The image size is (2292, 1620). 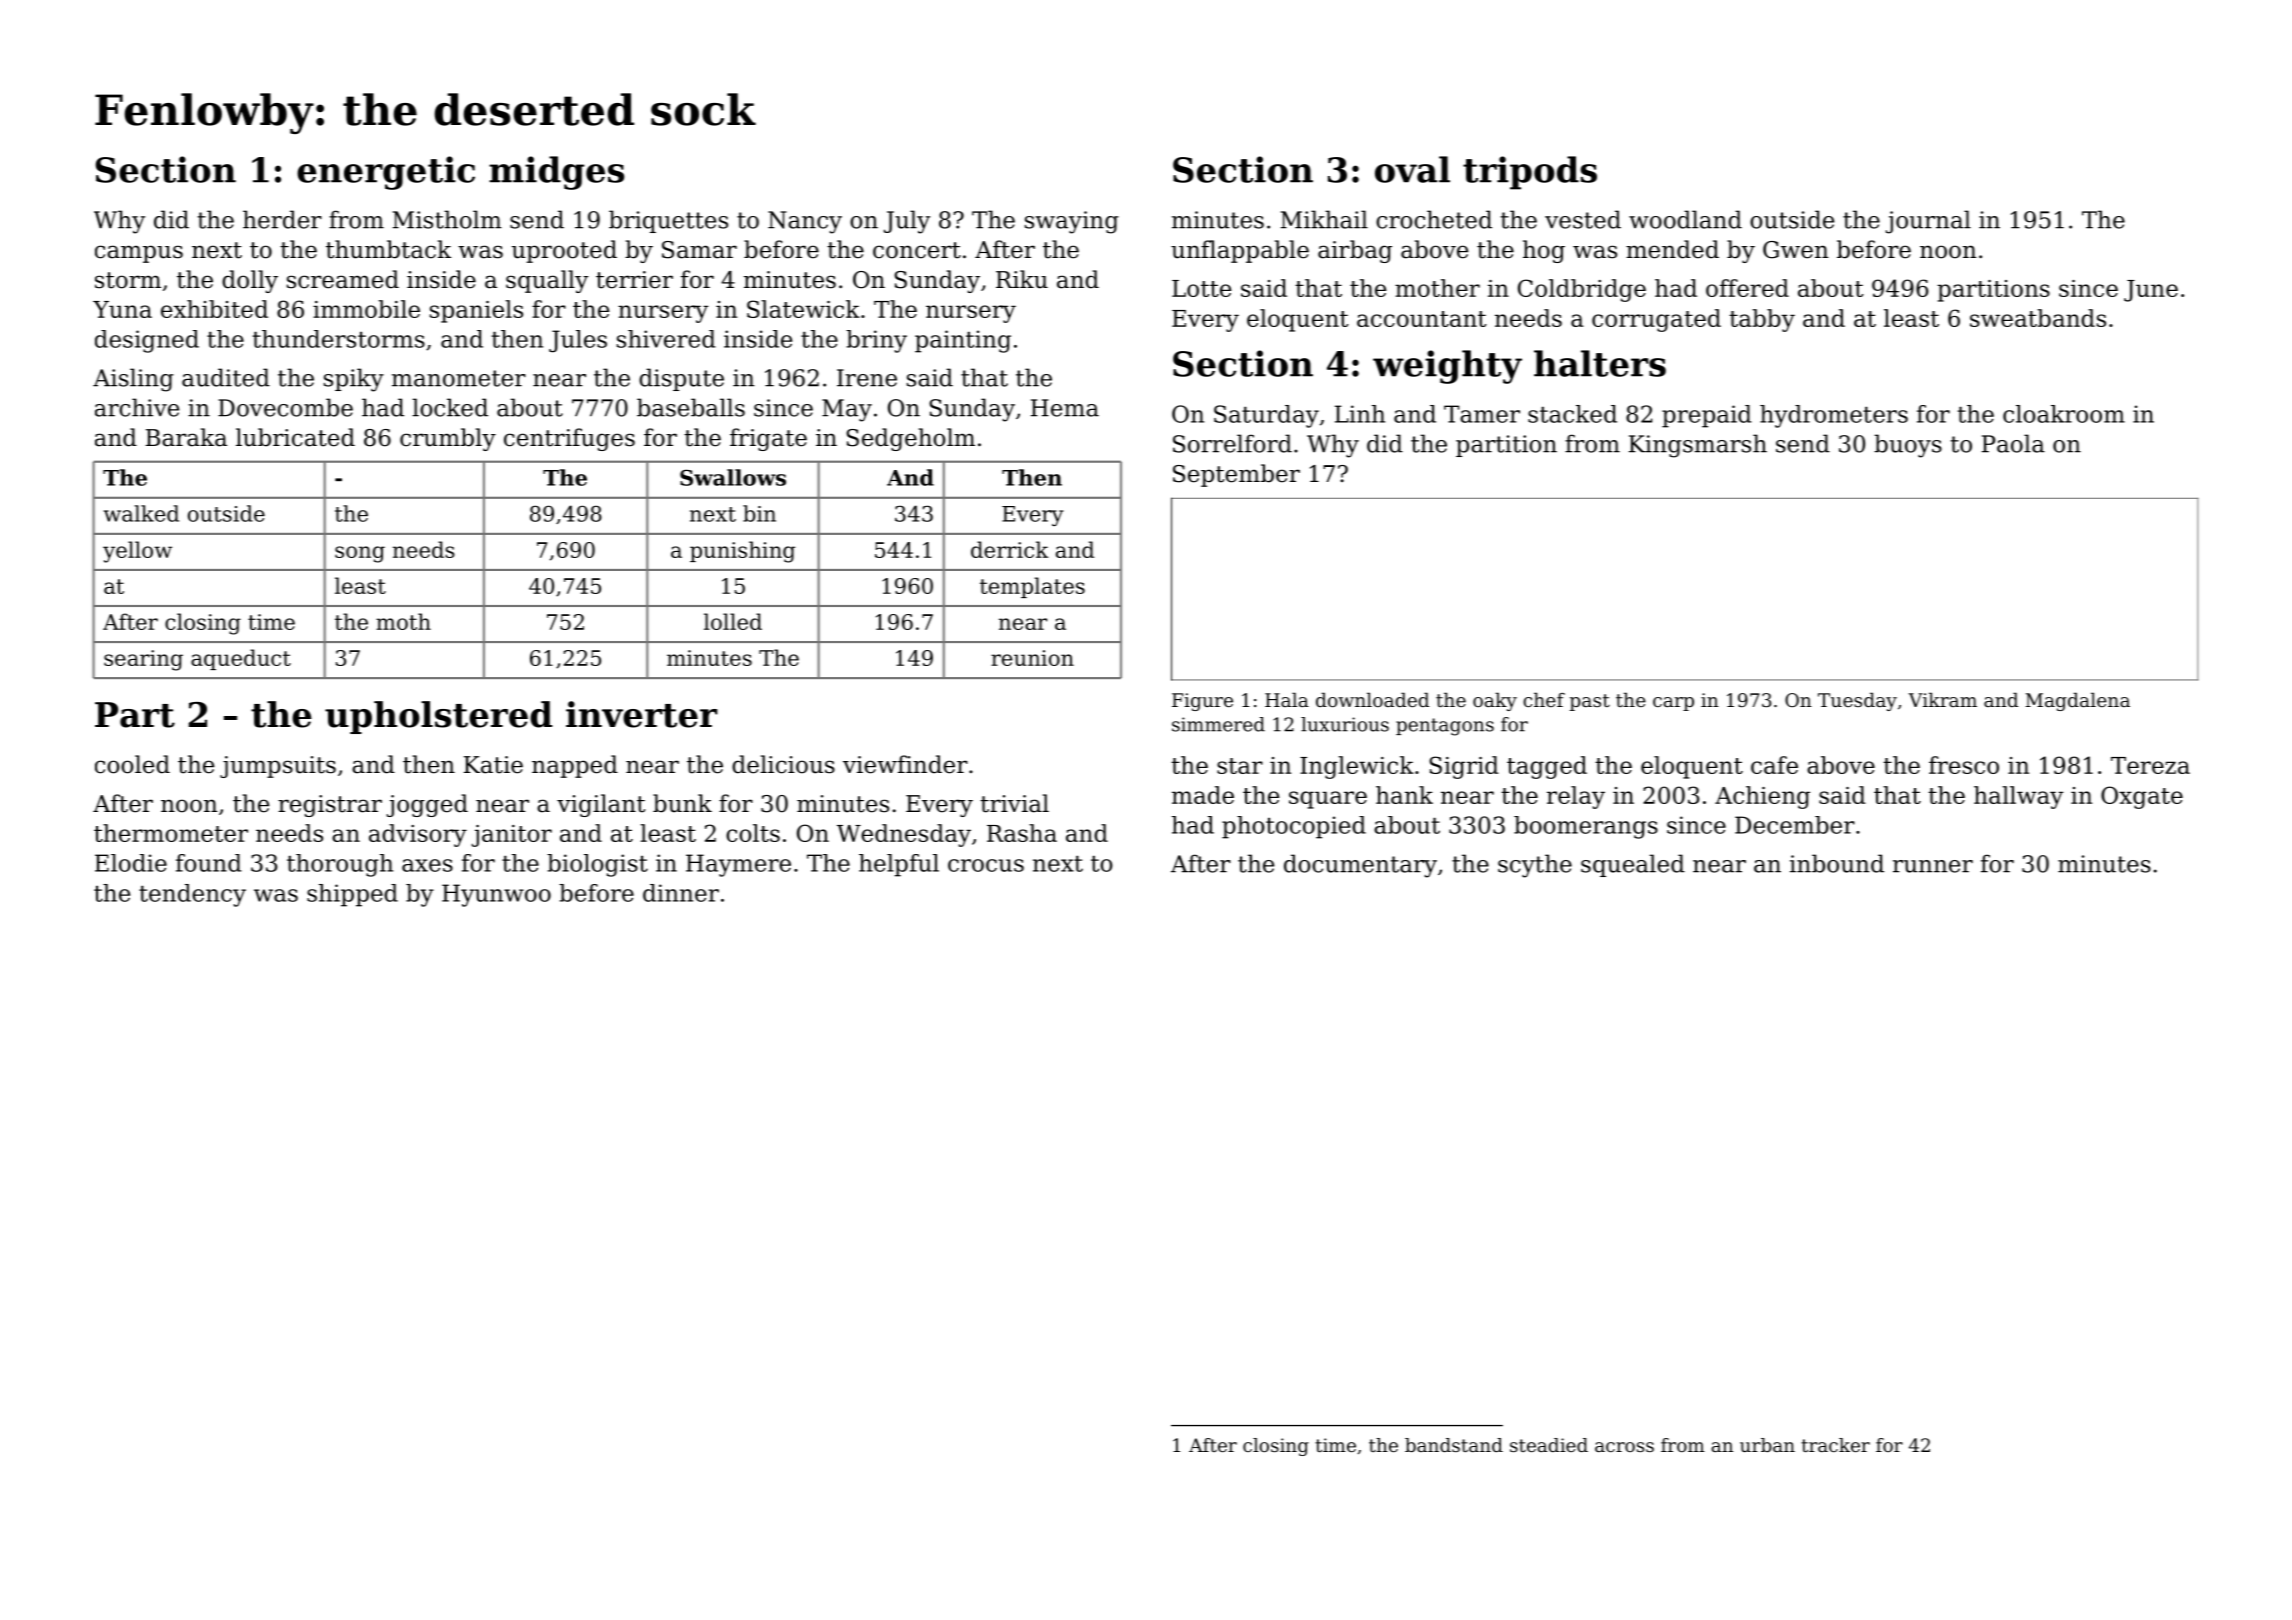 I want to click on Jules, so click(x=578, y=341).
